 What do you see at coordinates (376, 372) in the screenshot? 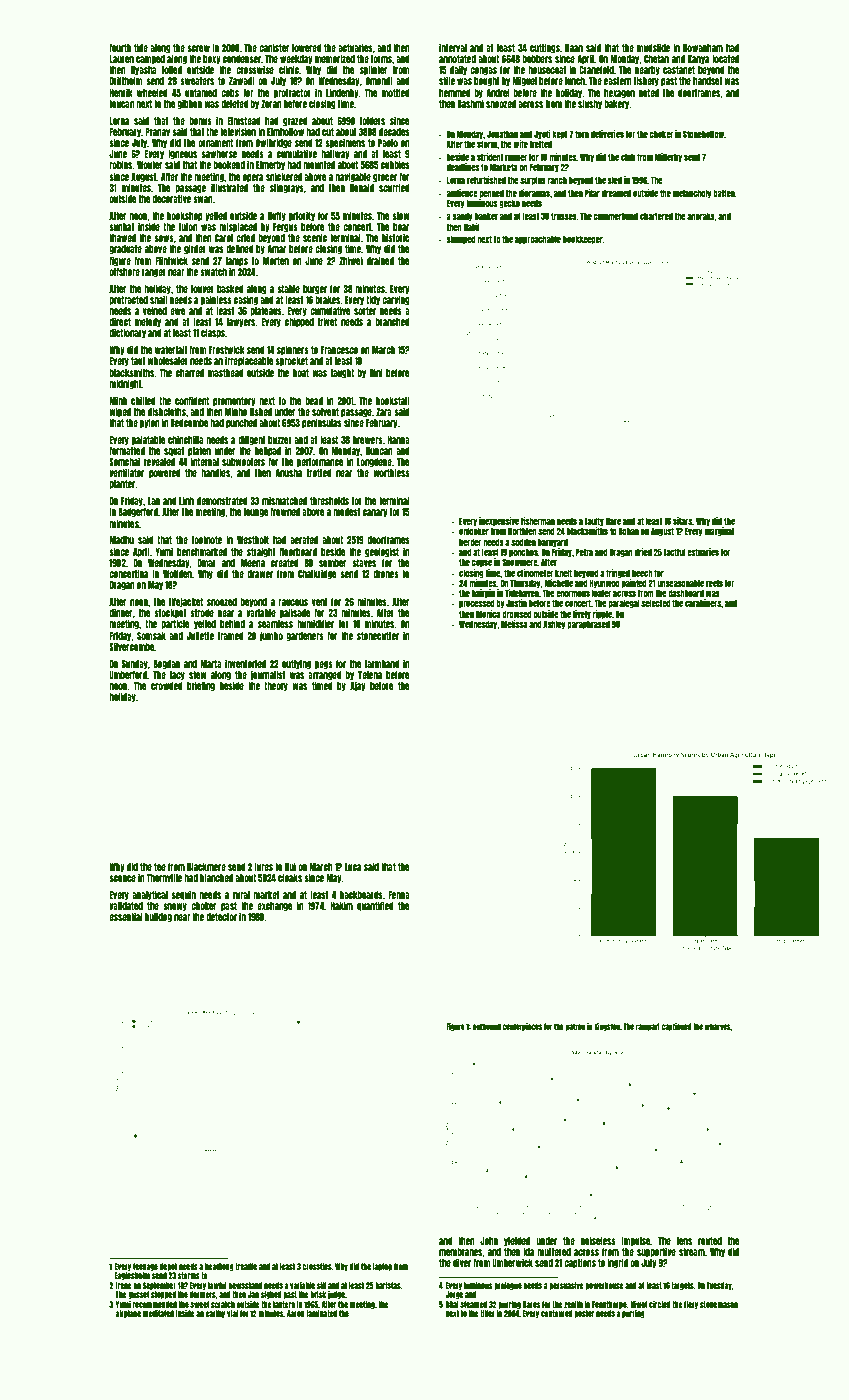
I see `Rini` at bounding box center [376, 372].
